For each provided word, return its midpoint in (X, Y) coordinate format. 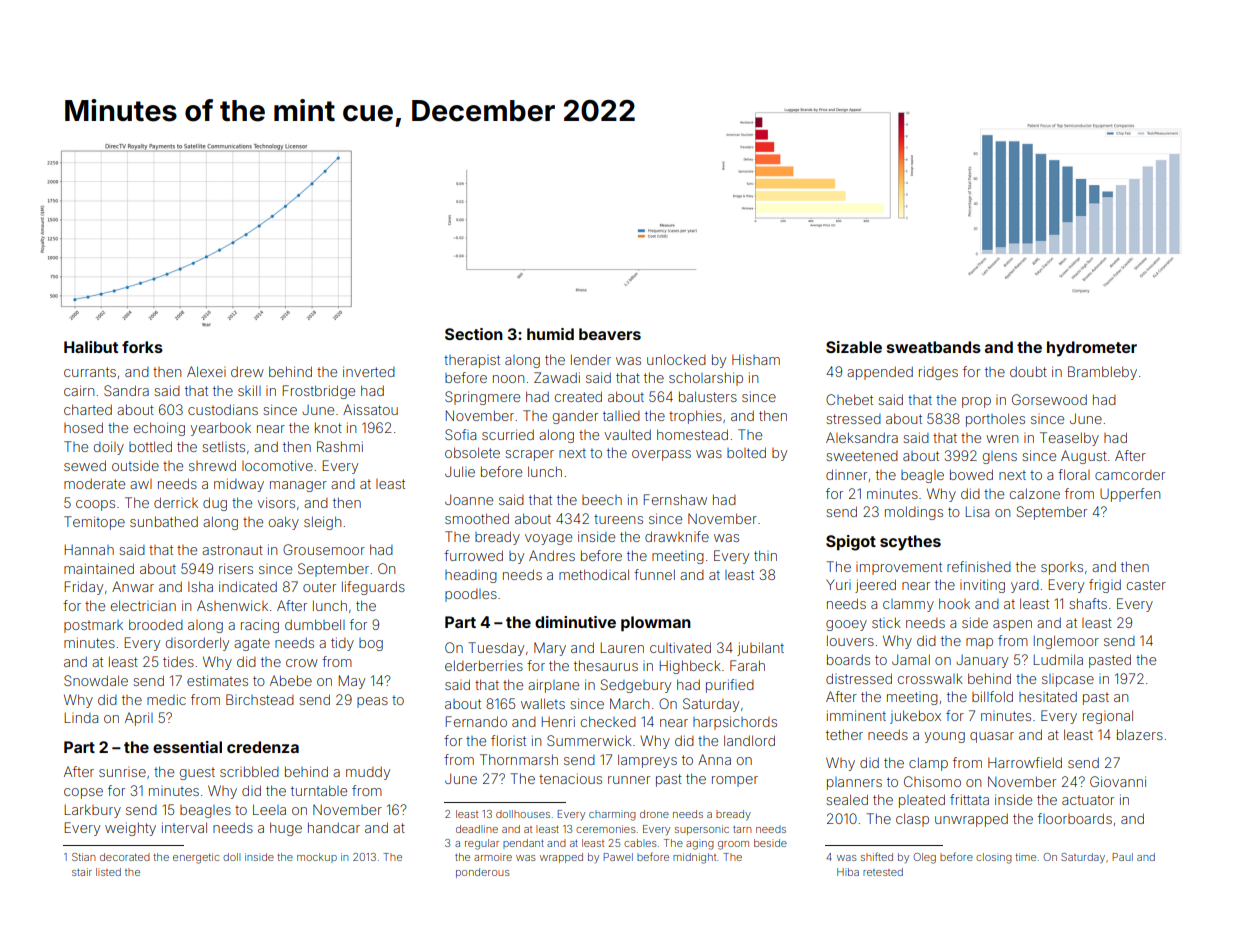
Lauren (622, 648)
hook (954, 603)
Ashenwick (232, 605)
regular (482, 844)
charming (612, 815)
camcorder (1130, 475)
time (1025, 857)
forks (142, 347)
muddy (368, 773)
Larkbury (93, 811)
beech (602, 500)
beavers (610, 334)
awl (141, 484)
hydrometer (1092, 349)
